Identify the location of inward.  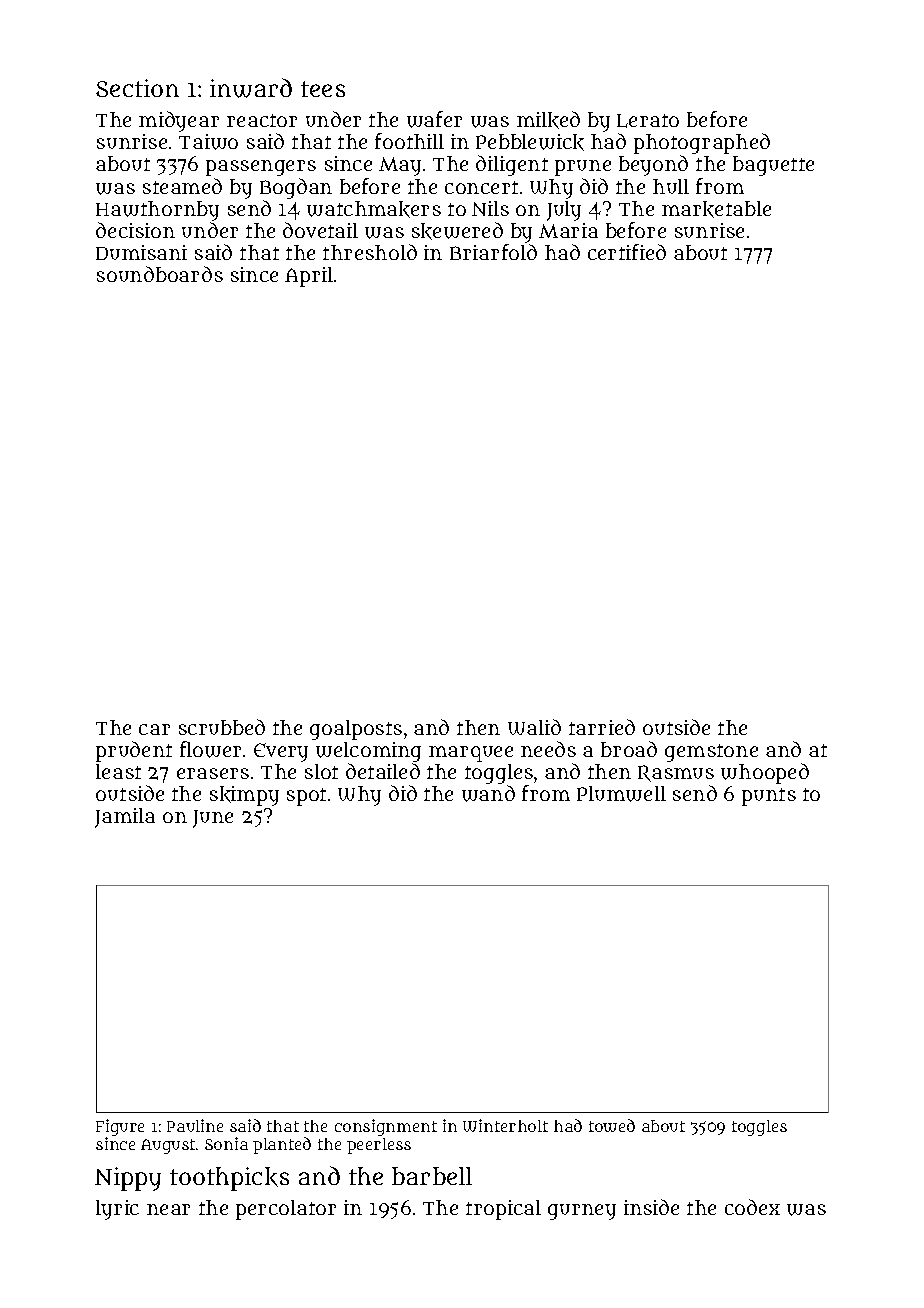
(251, 88).
